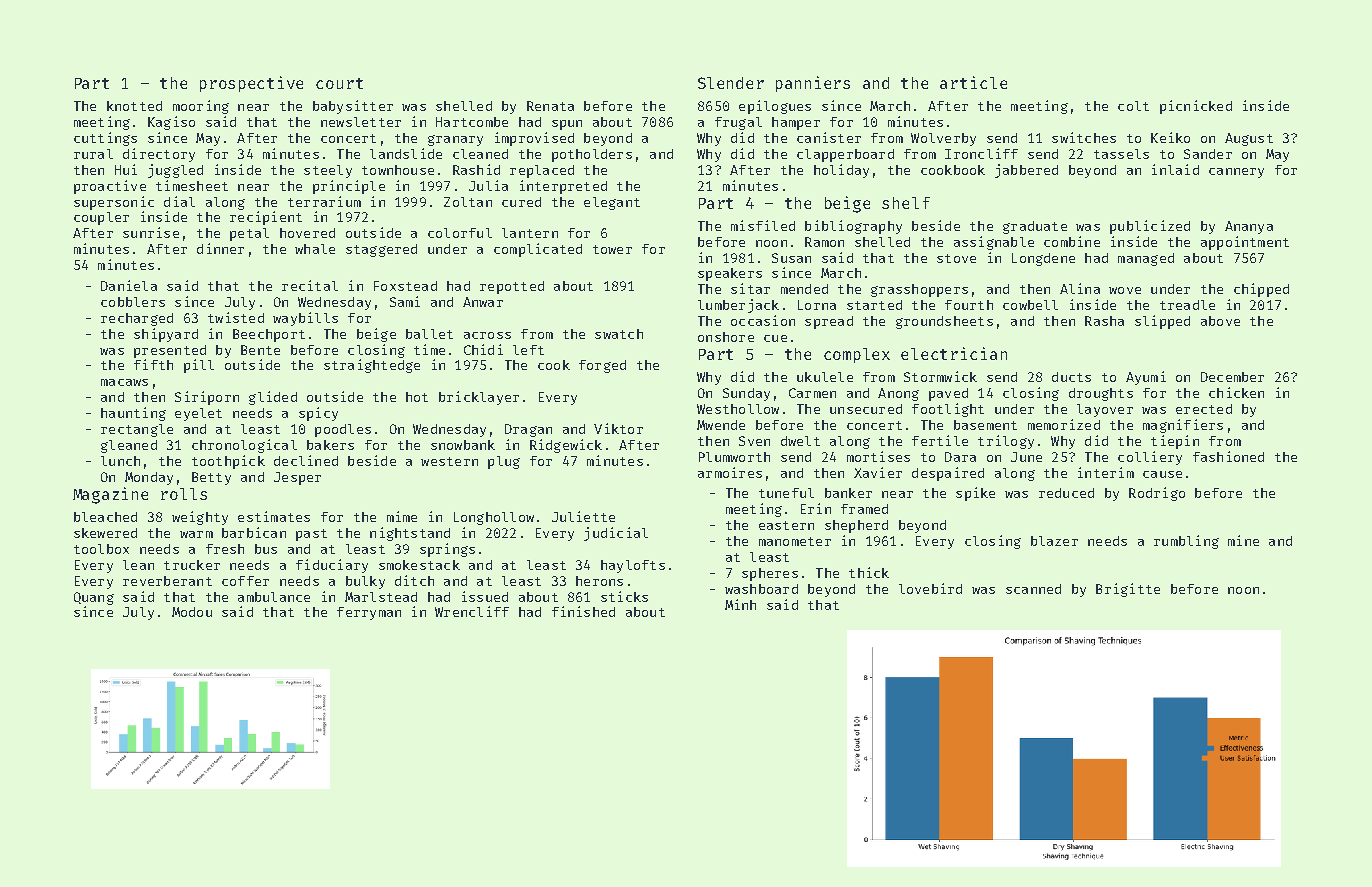 The image size is (1372, 887). I want to click on directory, so click(159, 155).
